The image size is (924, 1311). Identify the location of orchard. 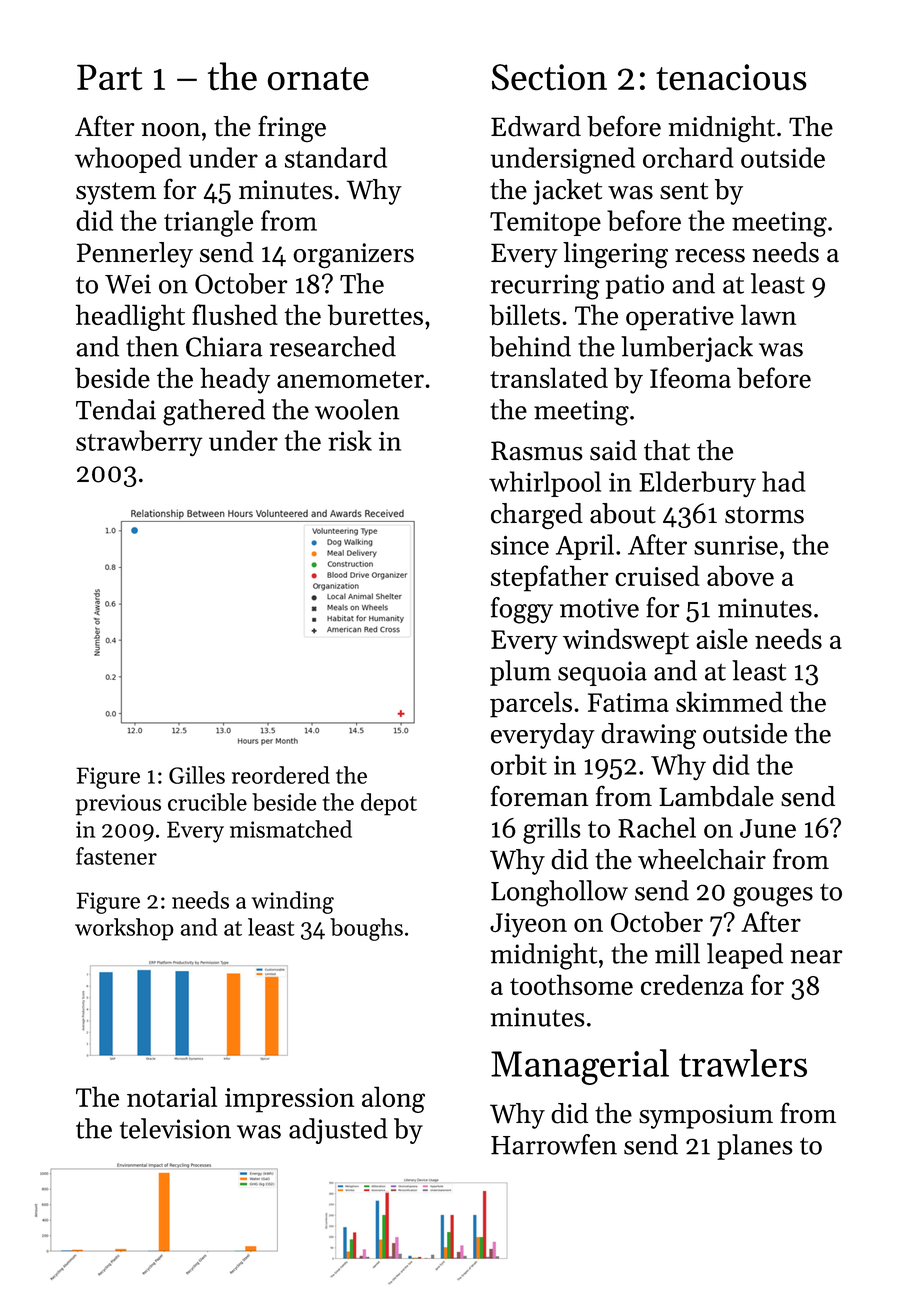
(688, 157).
